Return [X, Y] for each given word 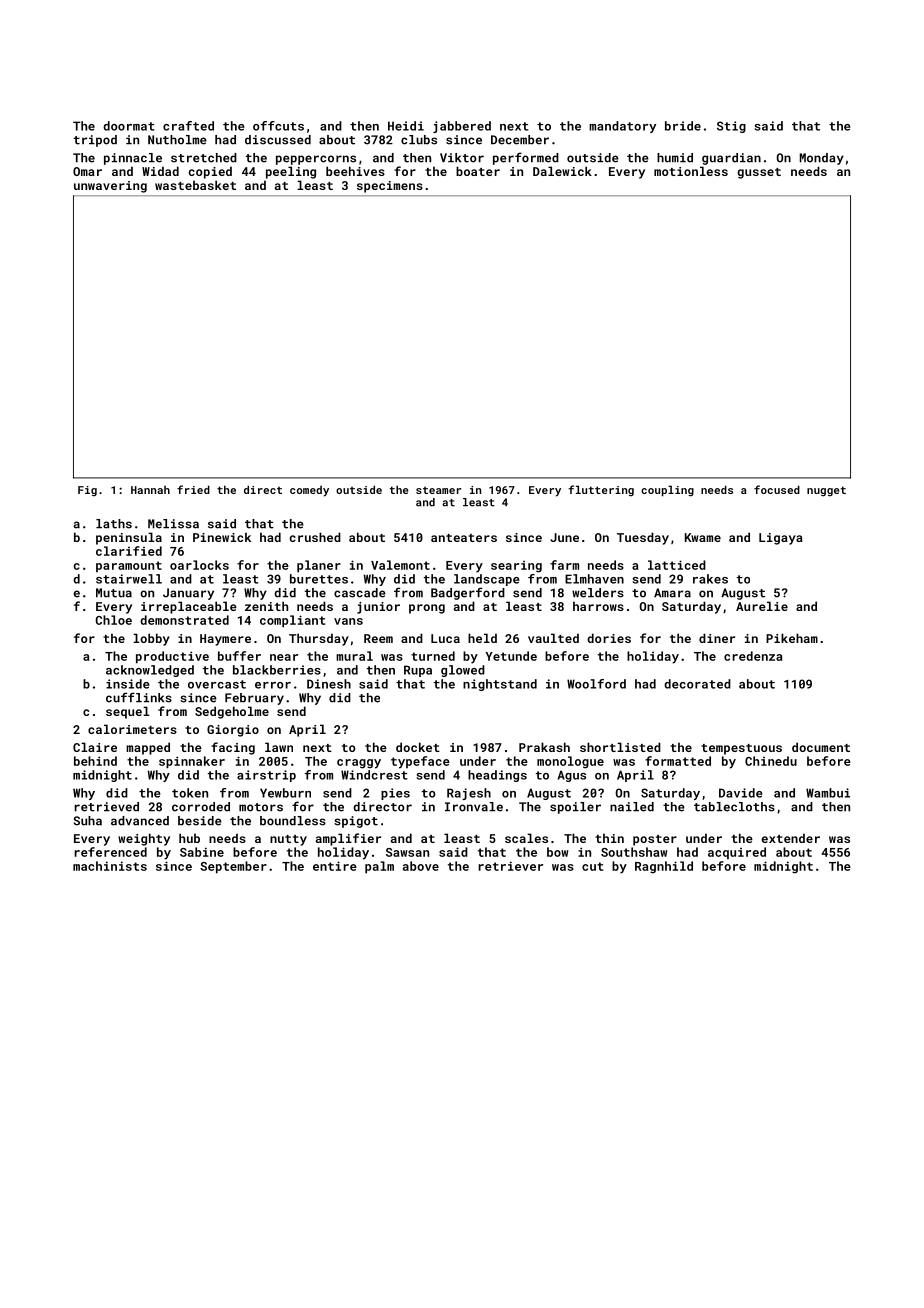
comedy [309, 491]
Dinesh [329, 684]
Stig [731, 127]
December [520, 140]
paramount [129, 566]
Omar [87, 171]
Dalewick [562, 171]
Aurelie [762, 606]
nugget [826, 491]
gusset [759, 173]
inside [128, 684]
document [821, 747]
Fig [87, 491]
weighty [144, 839]
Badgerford [468, 593]
